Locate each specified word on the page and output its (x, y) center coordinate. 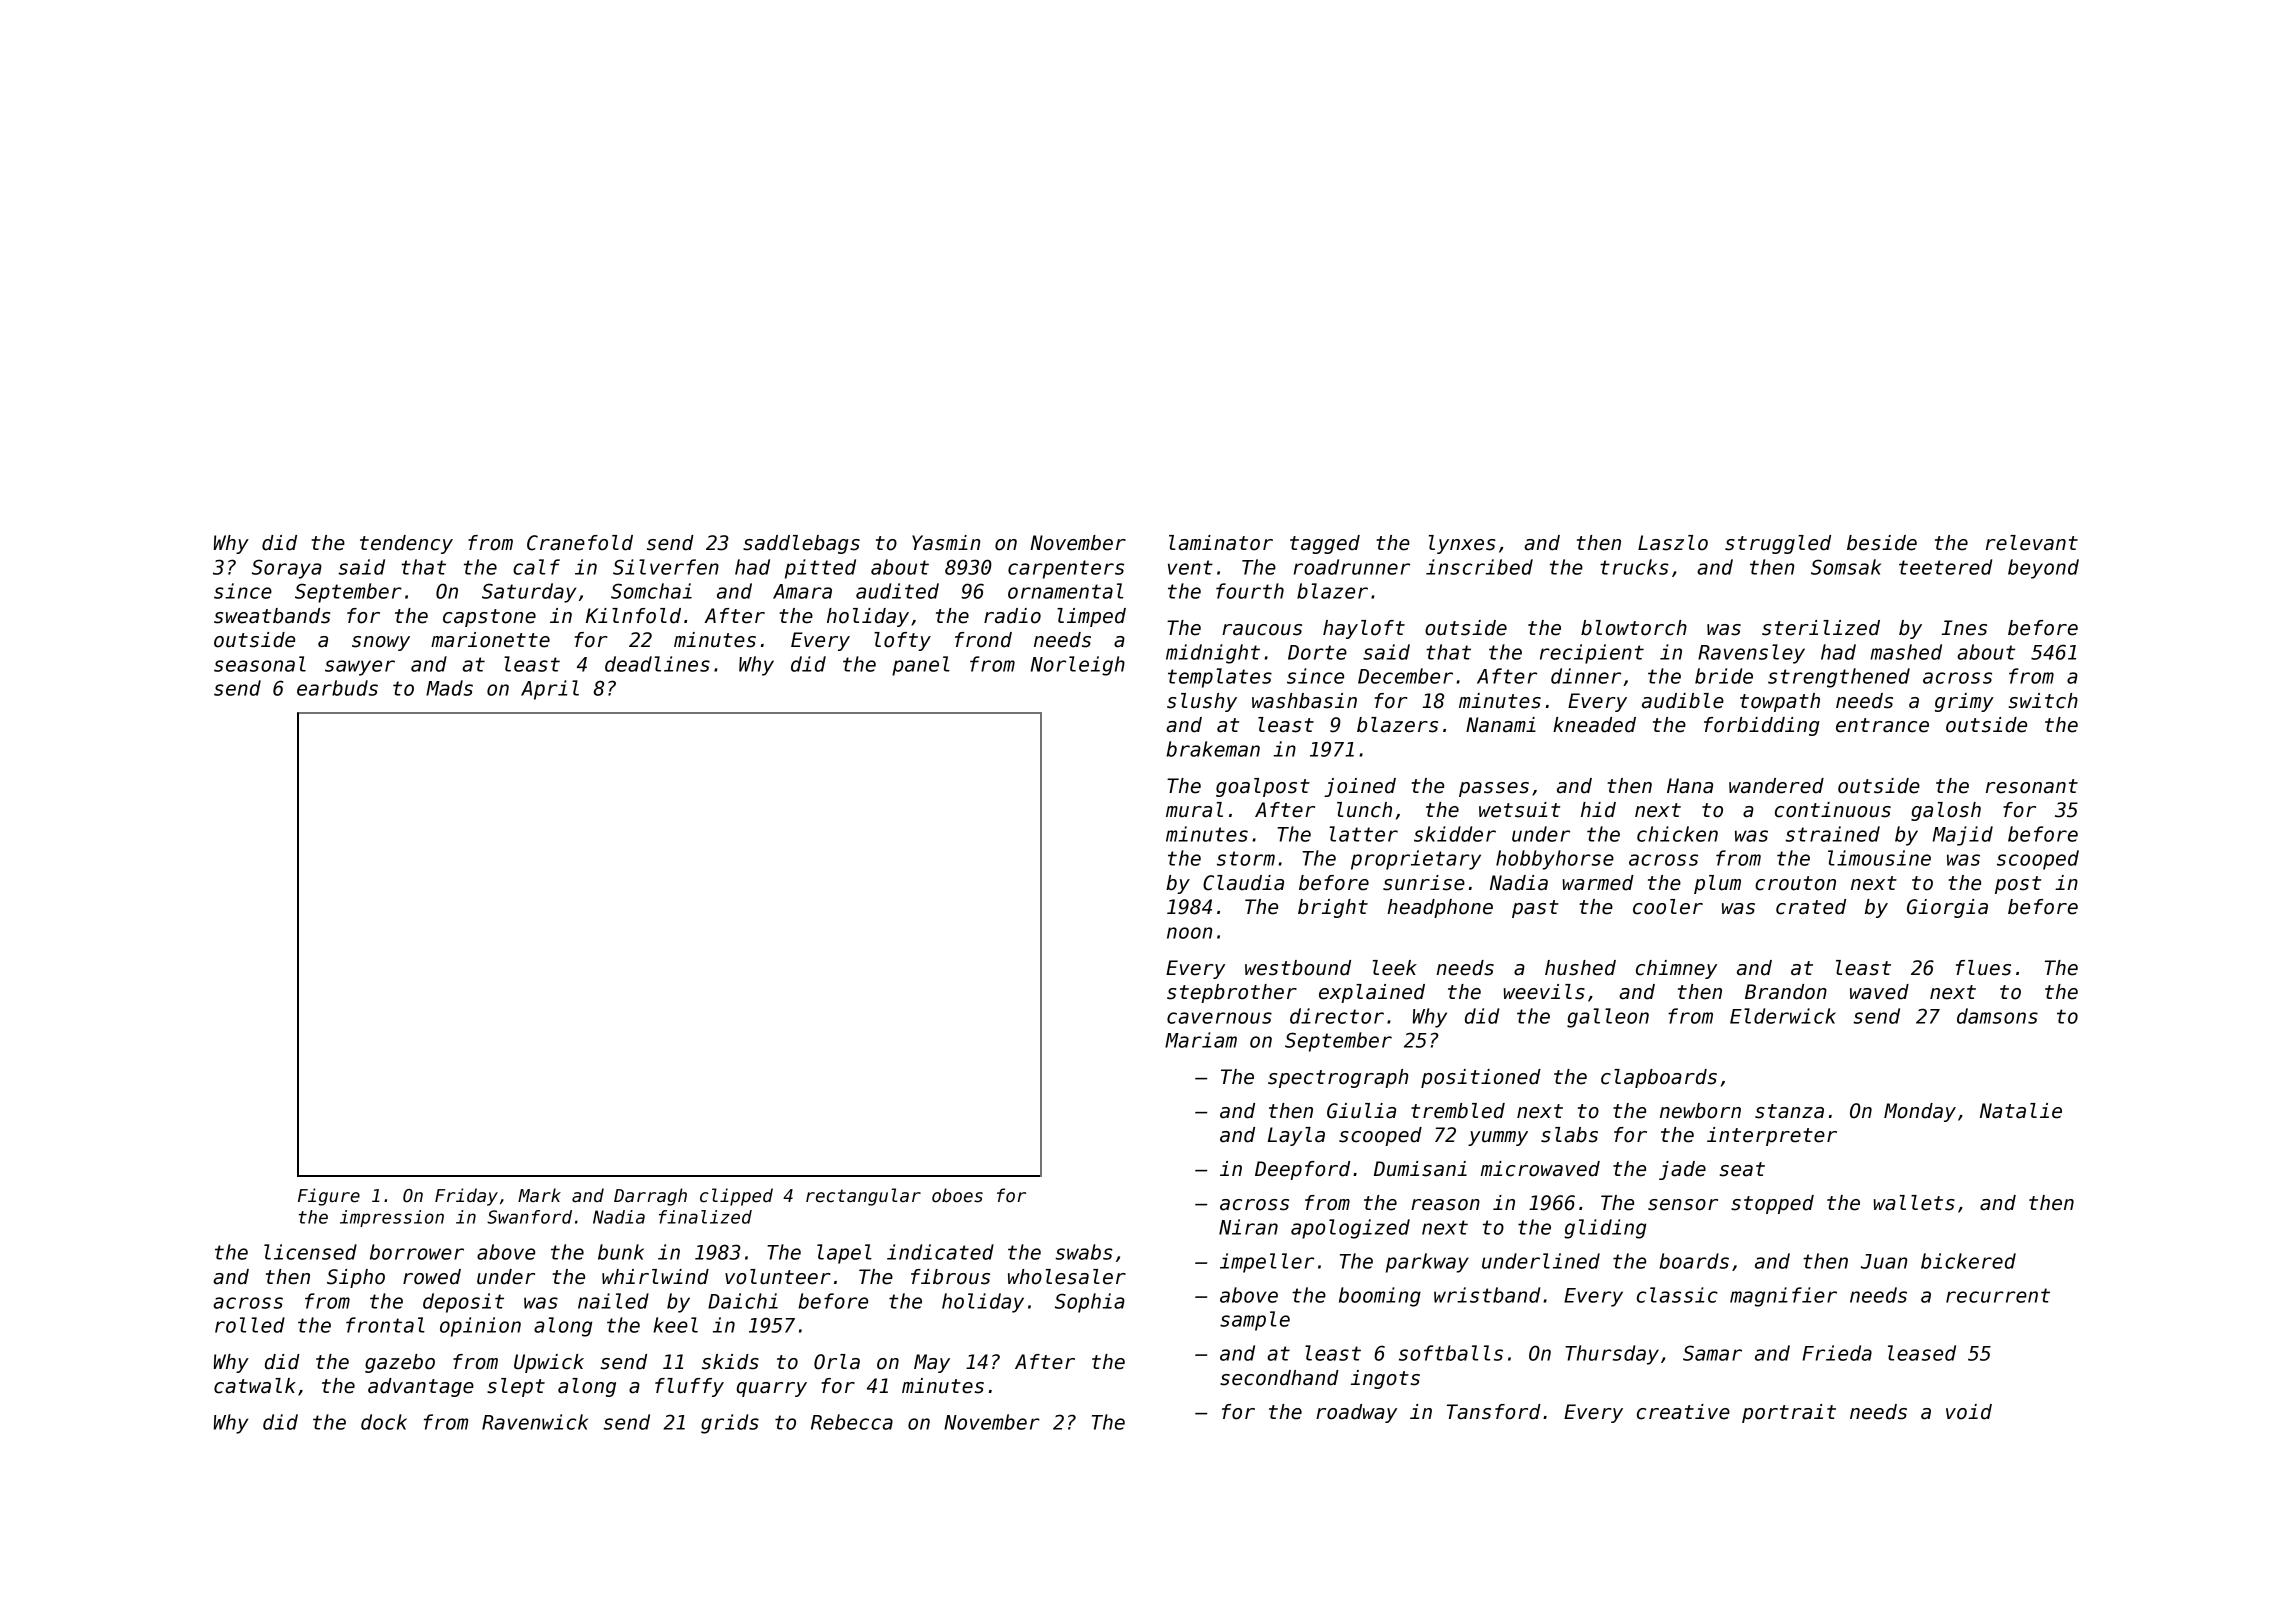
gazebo (400, 1363)
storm (1246, 858)
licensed (310, 1252)
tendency (406, 544)
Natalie (2021, 1111)
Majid (1963, 836)
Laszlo (1673, 543)
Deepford (1302, 1170)
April (550, 690)
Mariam (1201, 1040)
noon (1189, 933)
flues (1983, 968)
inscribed (1479, 567)
